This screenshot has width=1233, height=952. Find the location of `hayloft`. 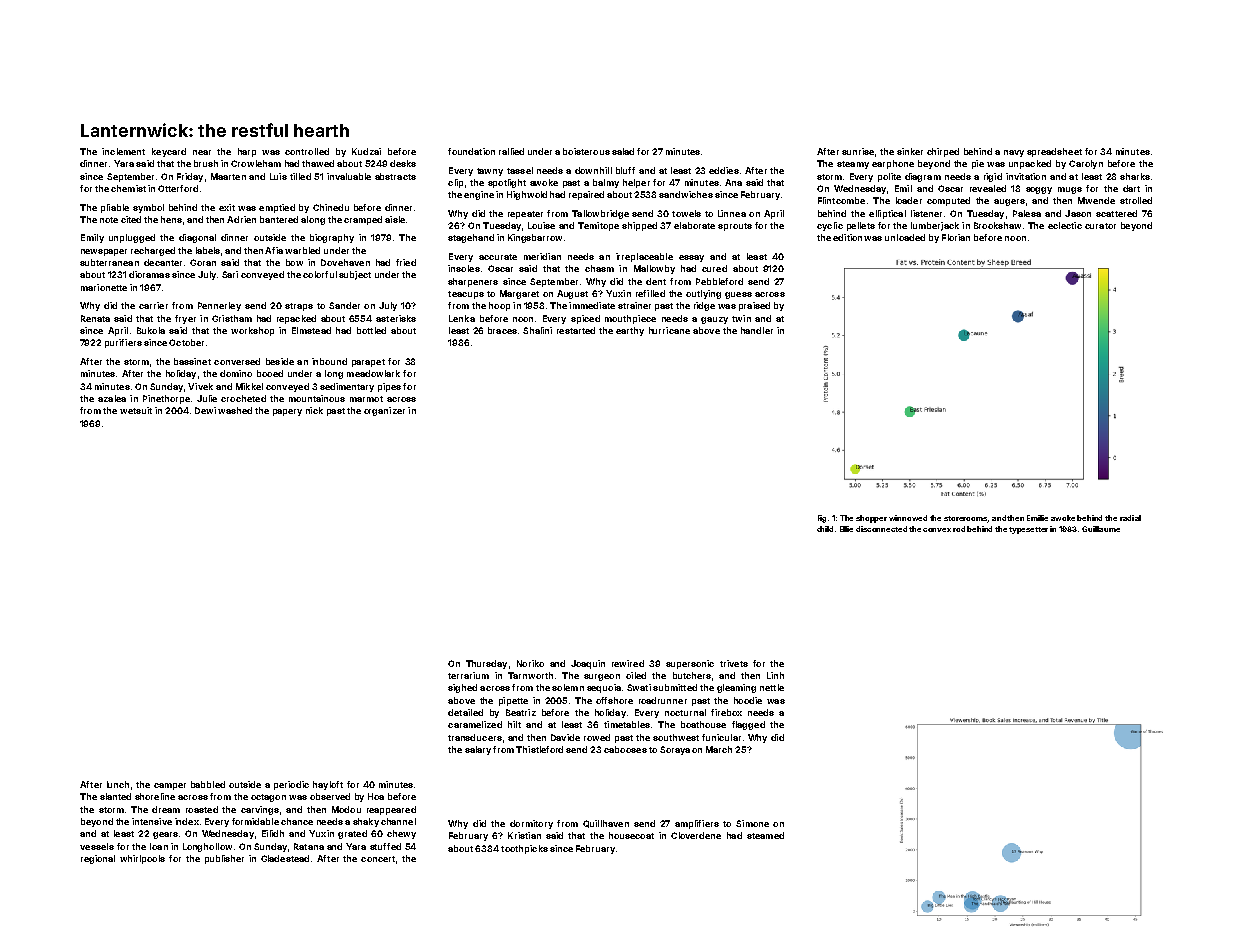

hayloft is located at coordinates (328, 785).
